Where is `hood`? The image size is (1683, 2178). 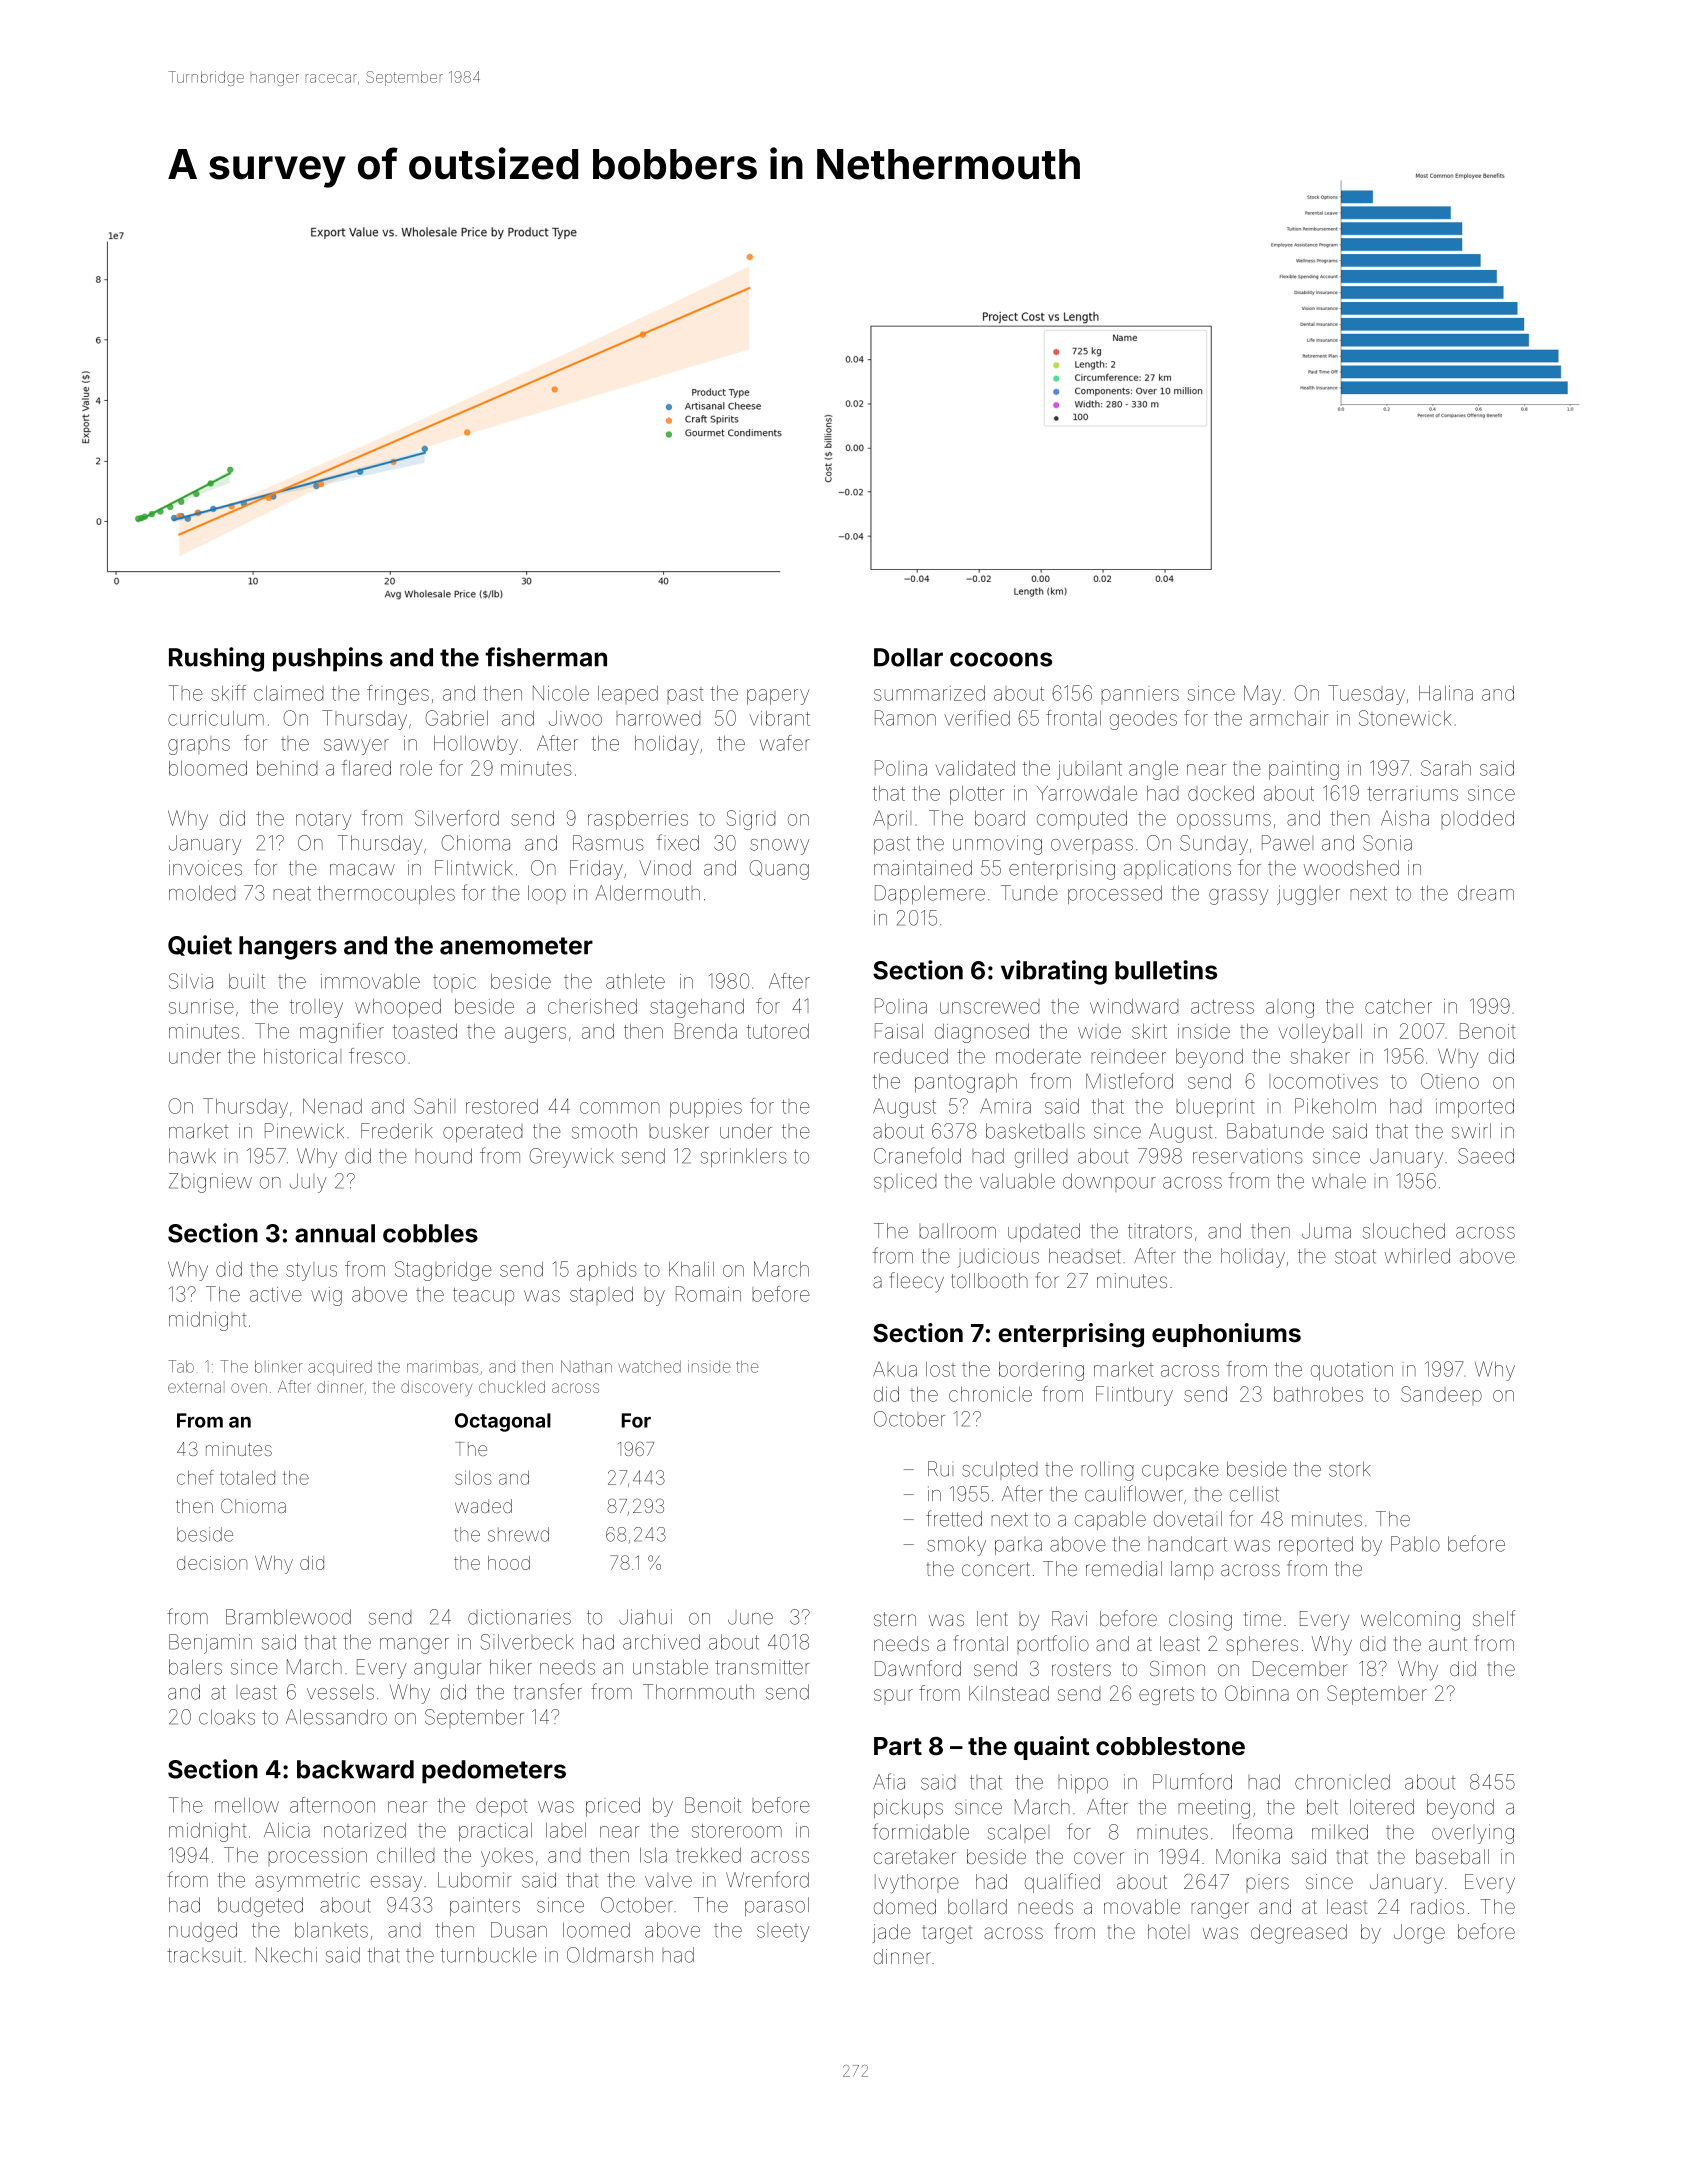 hood is located at coordinates (509, 1563).
